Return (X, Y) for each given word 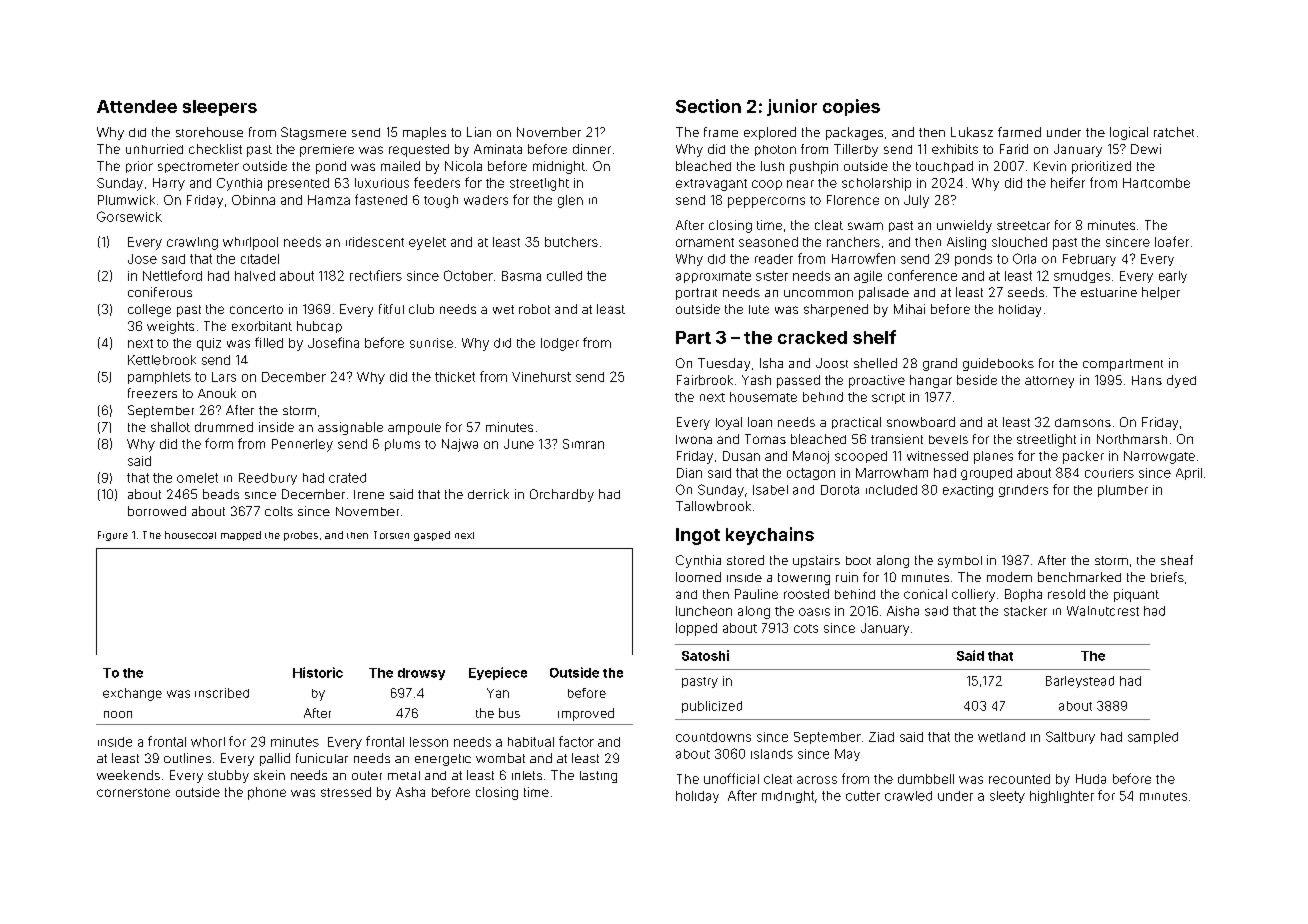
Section (708, 106)
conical (925, 594)
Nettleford (172, 275)
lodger (560, 344)
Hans (1147, 380)
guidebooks (998, 364)
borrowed (157, 511)
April (1189, 474)
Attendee (137, 106)
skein (269, 775)
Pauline (756, 594)
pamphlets (159, 378)
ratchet (1174, 132)
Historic (318, 672)
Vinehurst (541, 377)
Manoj (811, 457)
